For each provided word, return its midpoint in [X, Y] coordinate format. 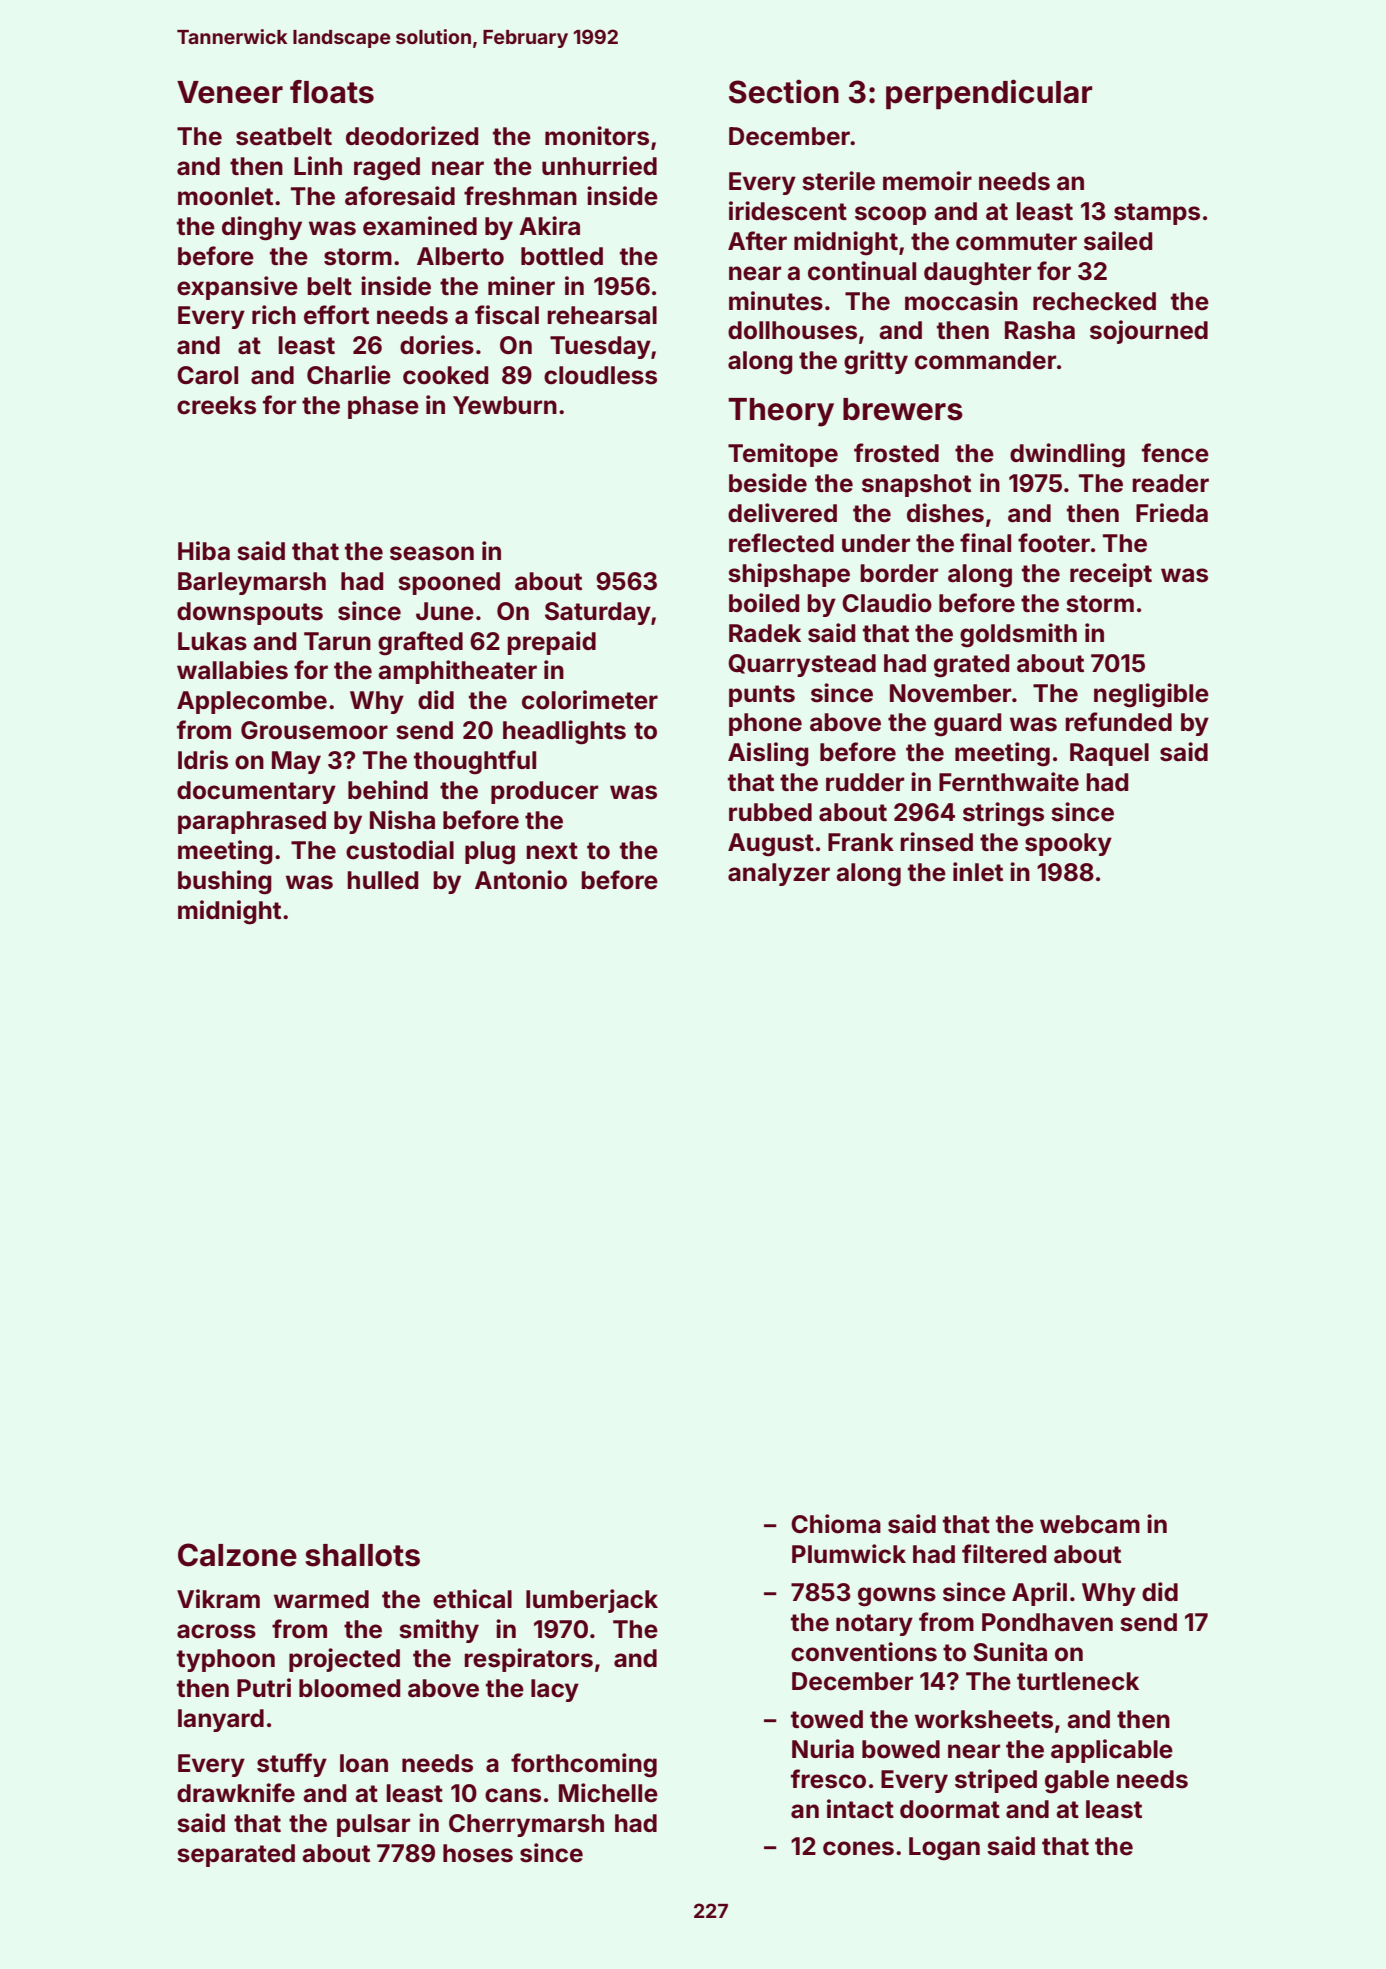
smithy [439, 1631]
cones [858, 1848]
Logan [944, 1849]
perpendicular [989, 94]
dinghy [262, 228]
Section [784, 91]
